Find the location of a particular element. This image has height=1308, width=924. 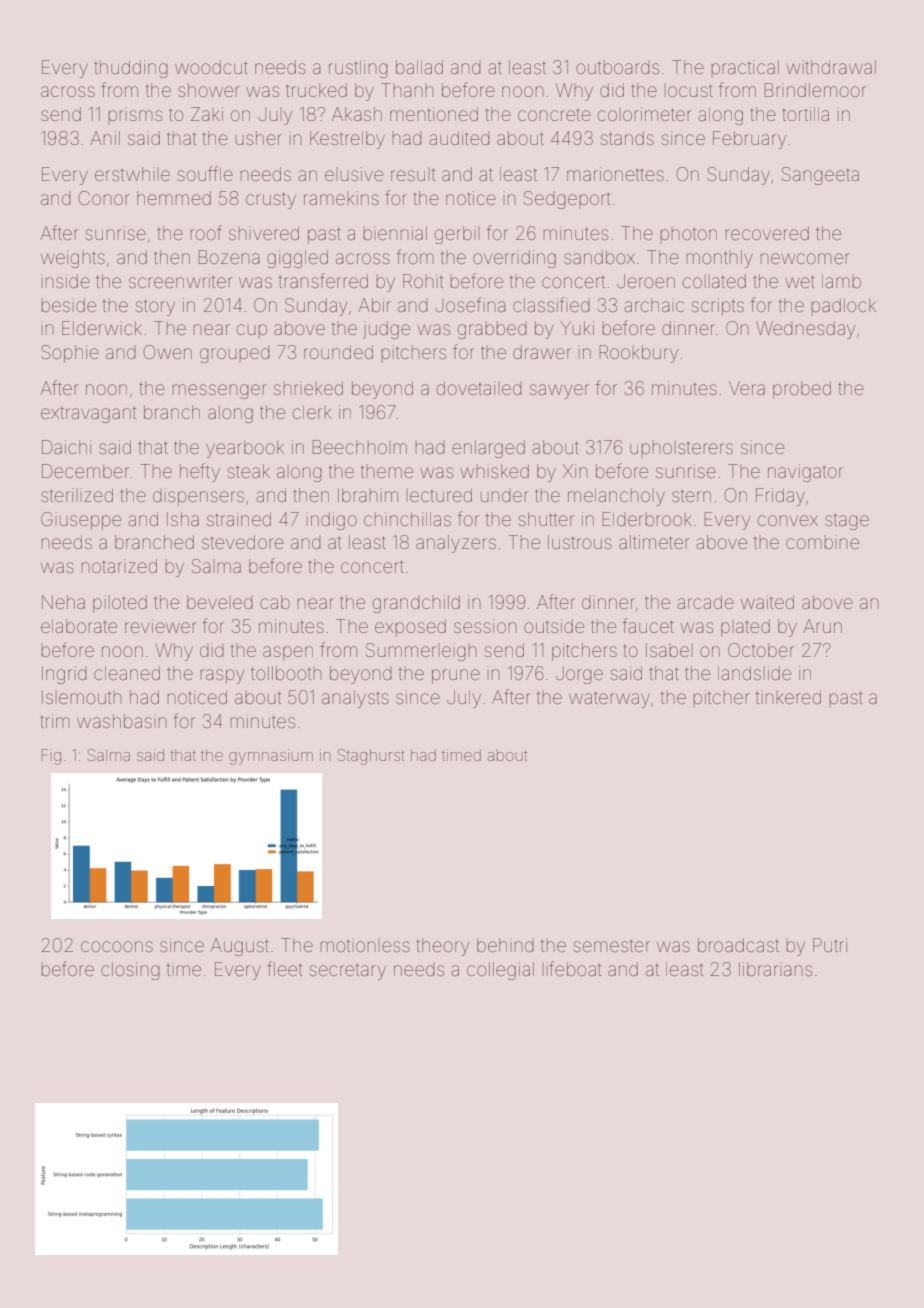

closing is located at coordinates (130, 971).
